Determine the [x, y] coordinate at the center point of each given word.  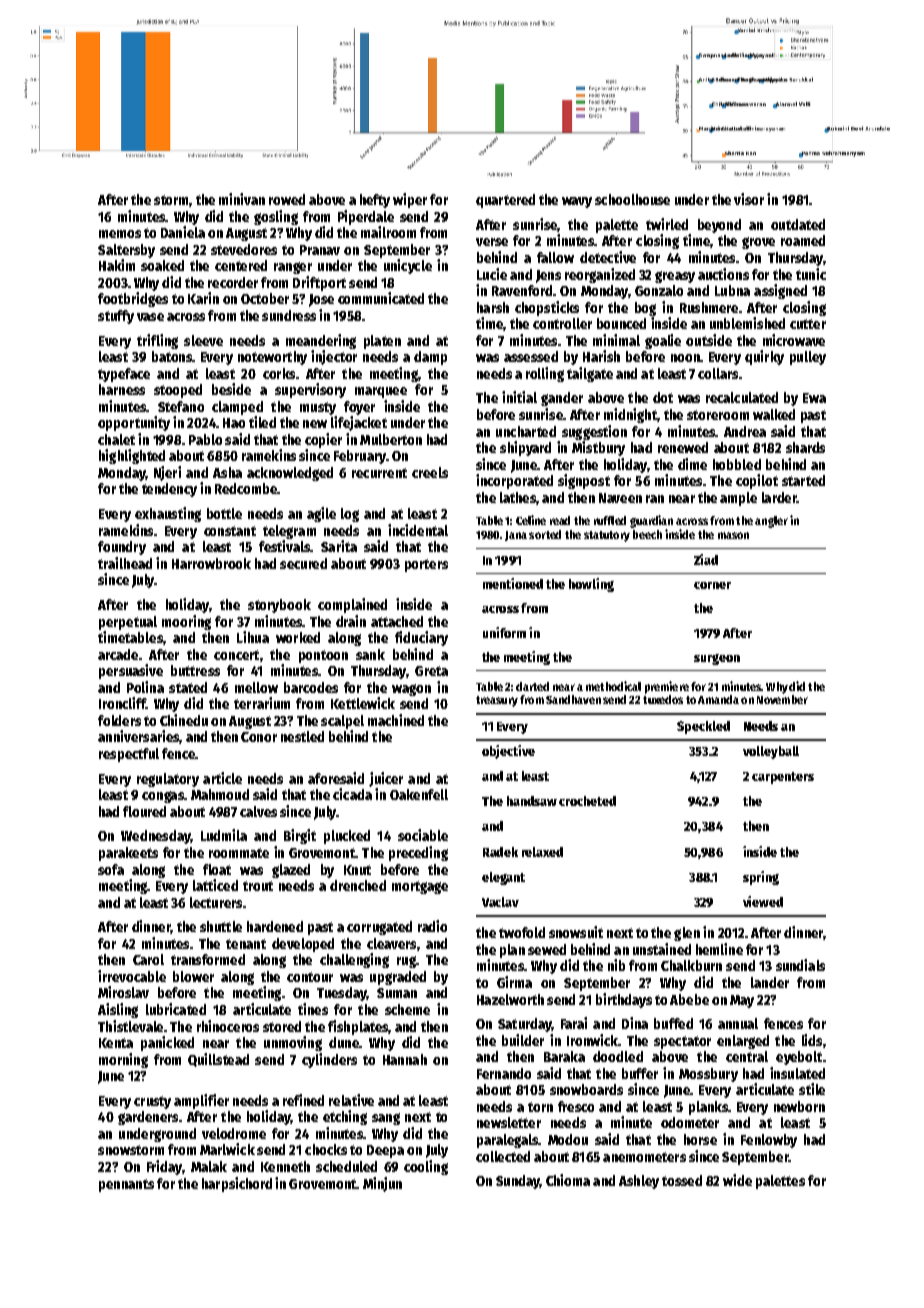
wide [737, 1180]
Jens [548, 276]
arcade [118, 654]
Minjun [382, 1184]
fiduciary [421, 638]
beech [647, 534]
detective [608, 257]
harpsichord [237, 1184]
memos [120, 234]
